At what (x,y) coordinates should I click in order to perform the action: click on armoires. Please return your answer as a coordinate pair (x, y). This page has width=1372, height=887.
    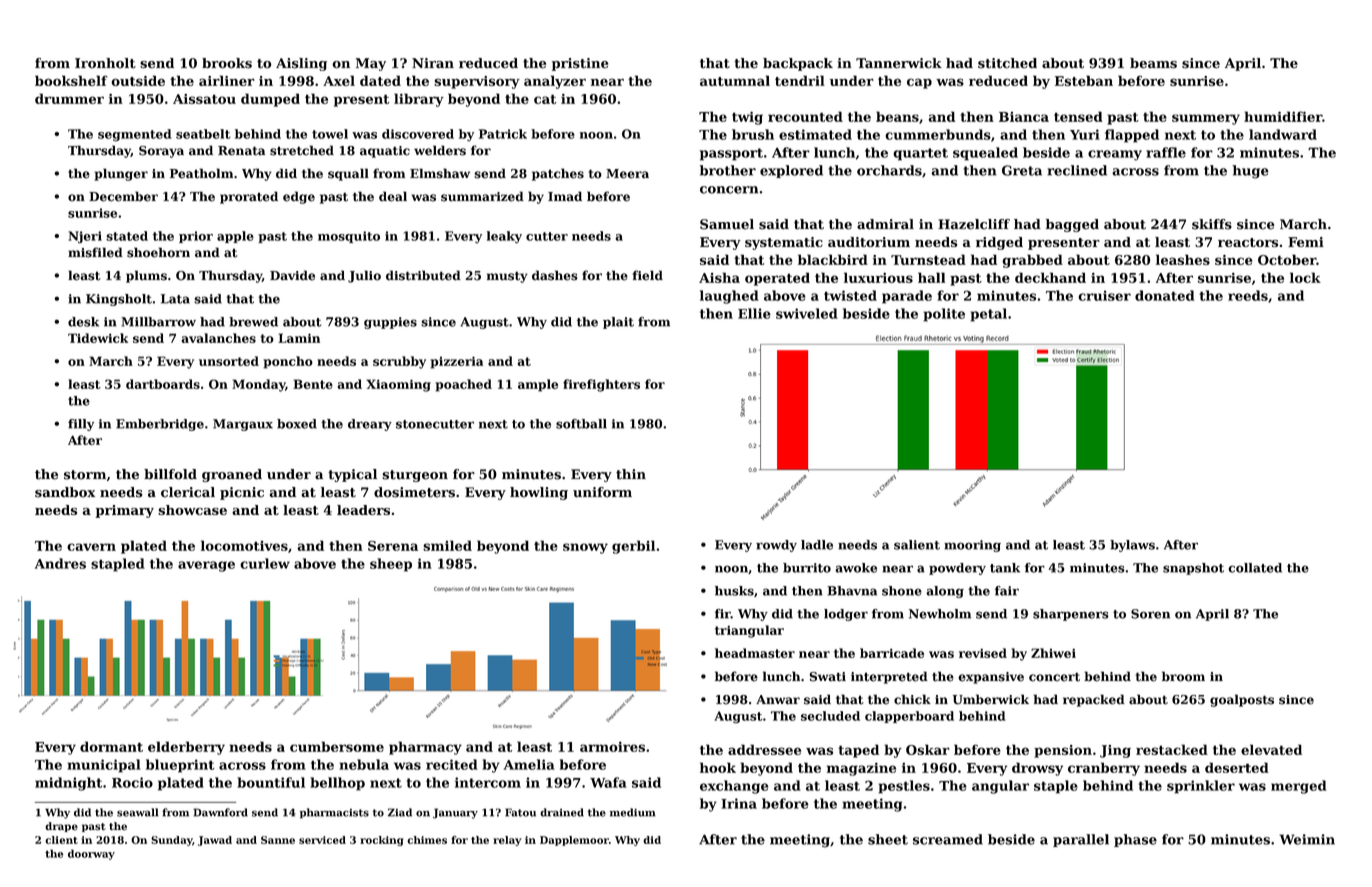
    Looking at the image, I should click on (612, 746).
